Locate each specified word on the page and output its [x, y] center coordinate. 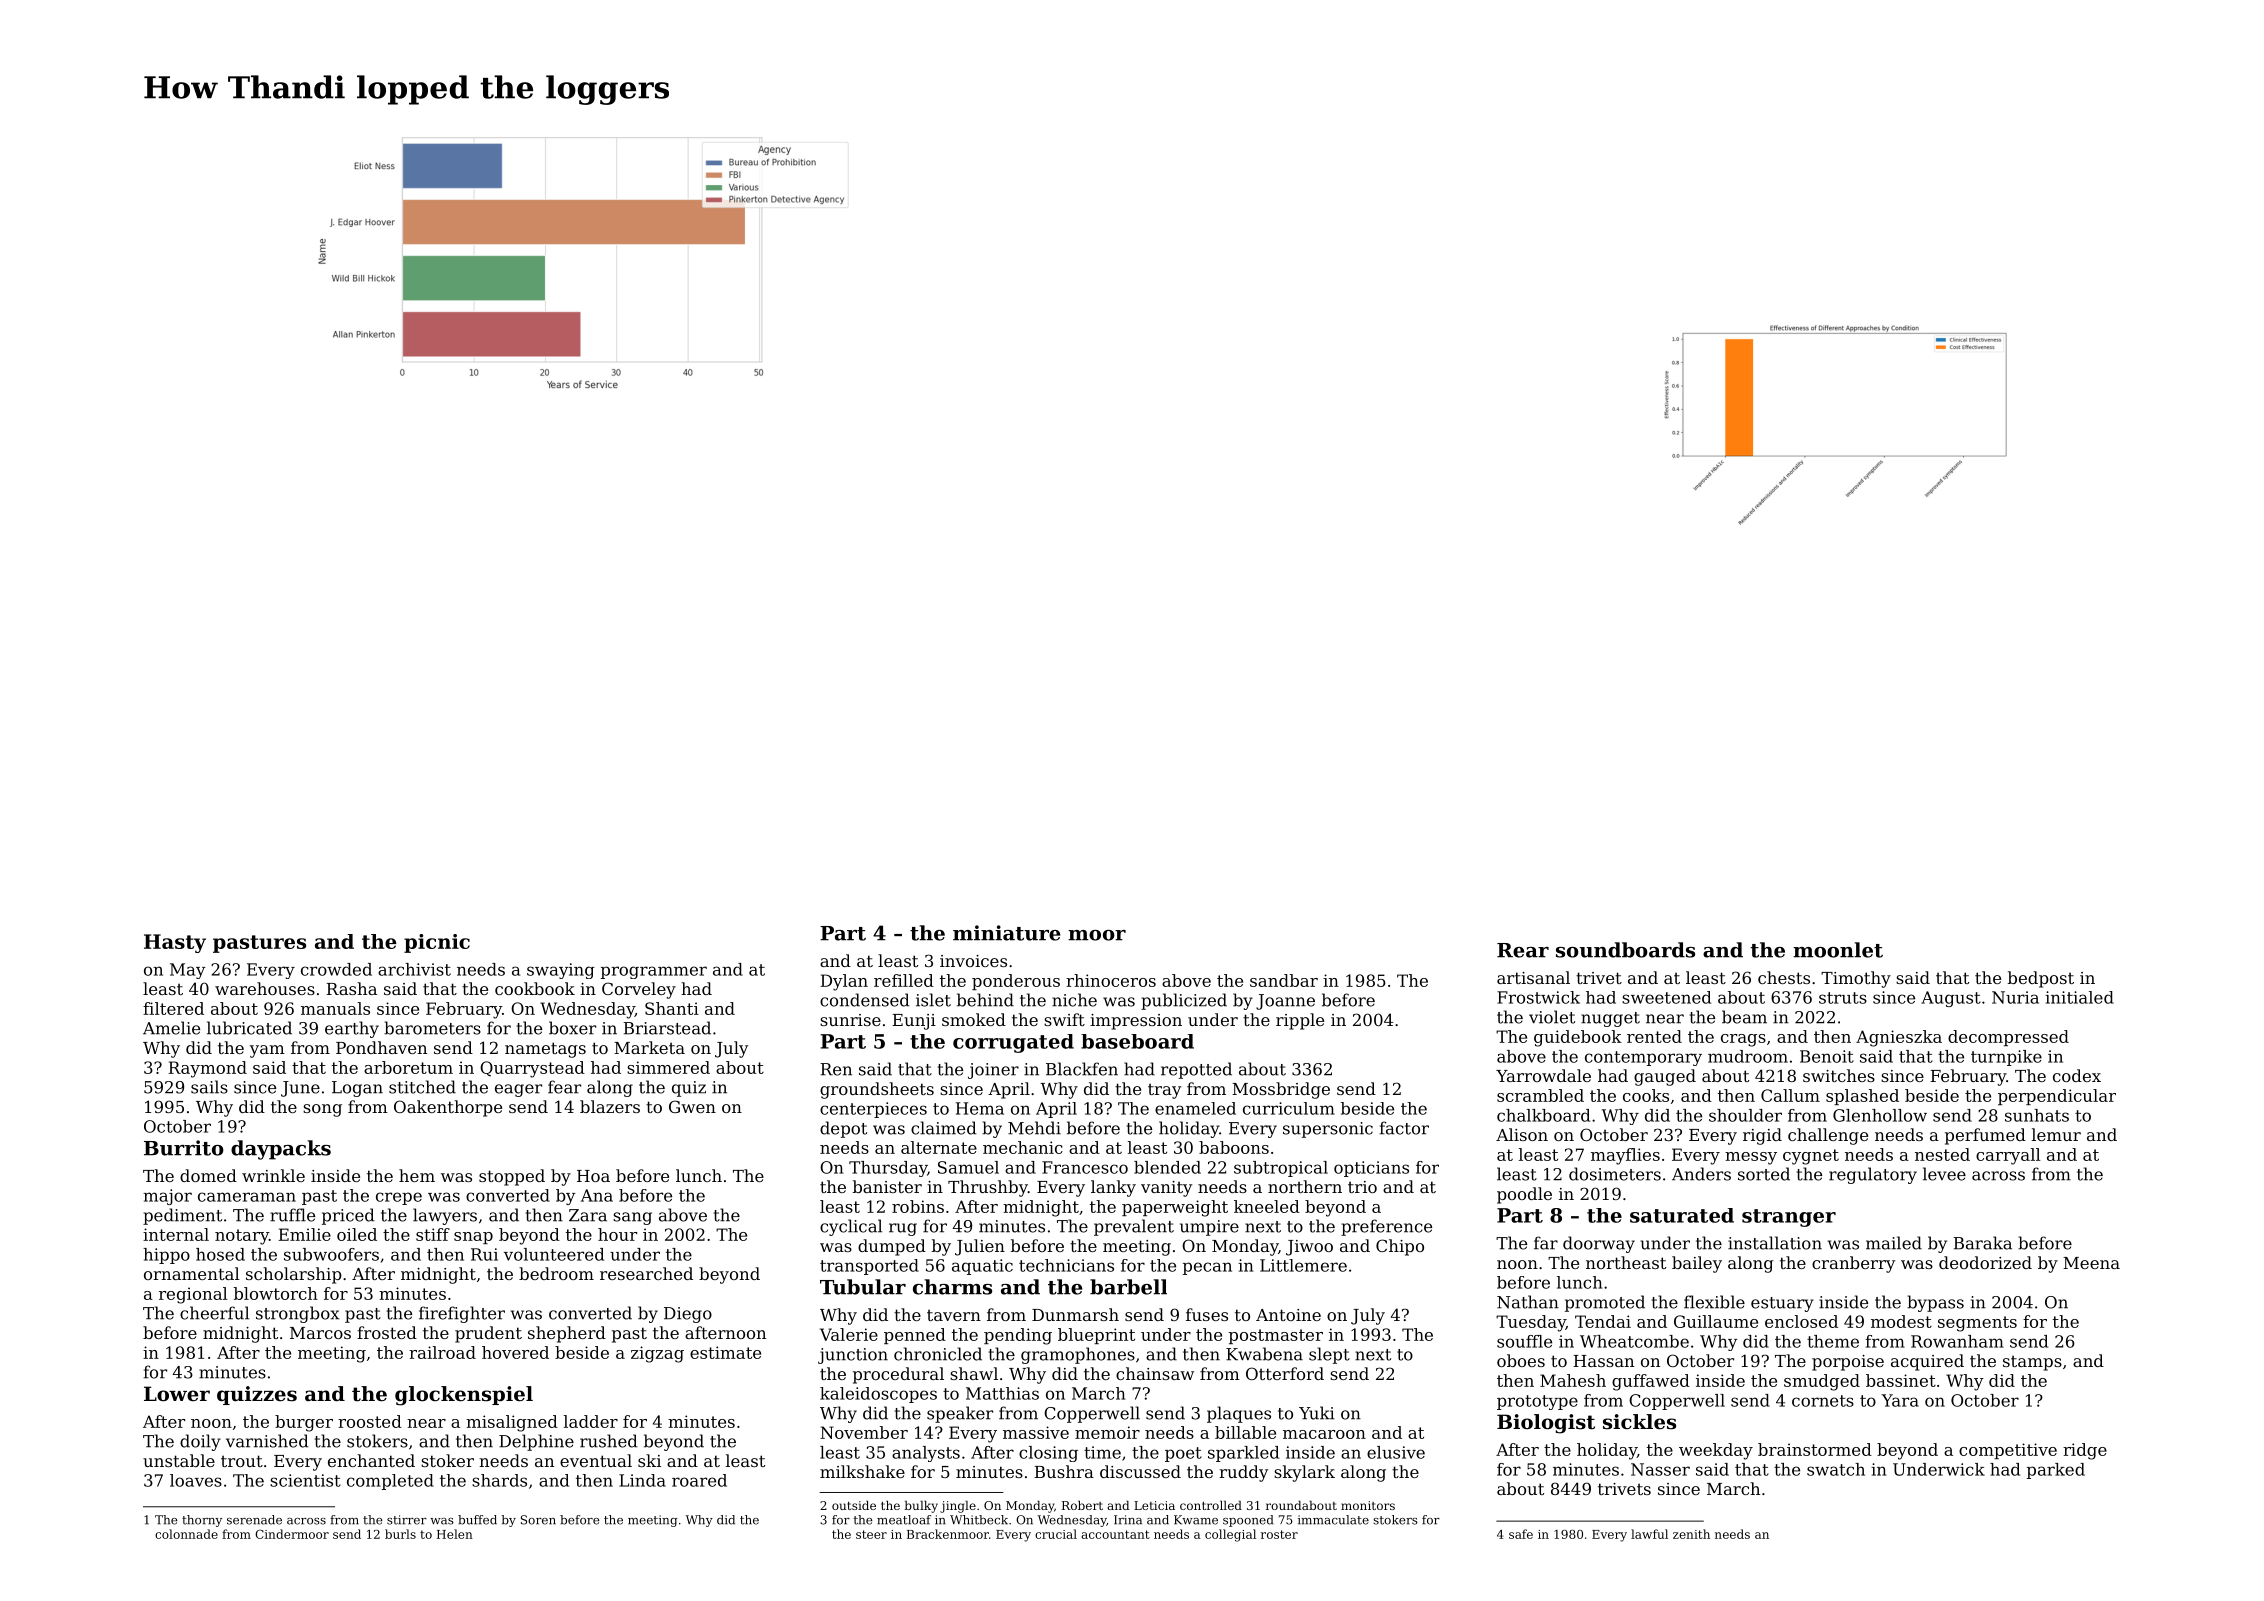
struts [1843, 998]
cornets [1823, 1401]
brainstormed [1815, 1449]
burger [304, 1423]
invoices [973, 961]
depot [843, 1129]
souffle [1524, 1341]
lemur [2056, 1134]
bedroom [556, 1273]
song [322, 1110]
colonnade [186, 1534]
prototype [1537, 1402]
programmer [654, 972]
